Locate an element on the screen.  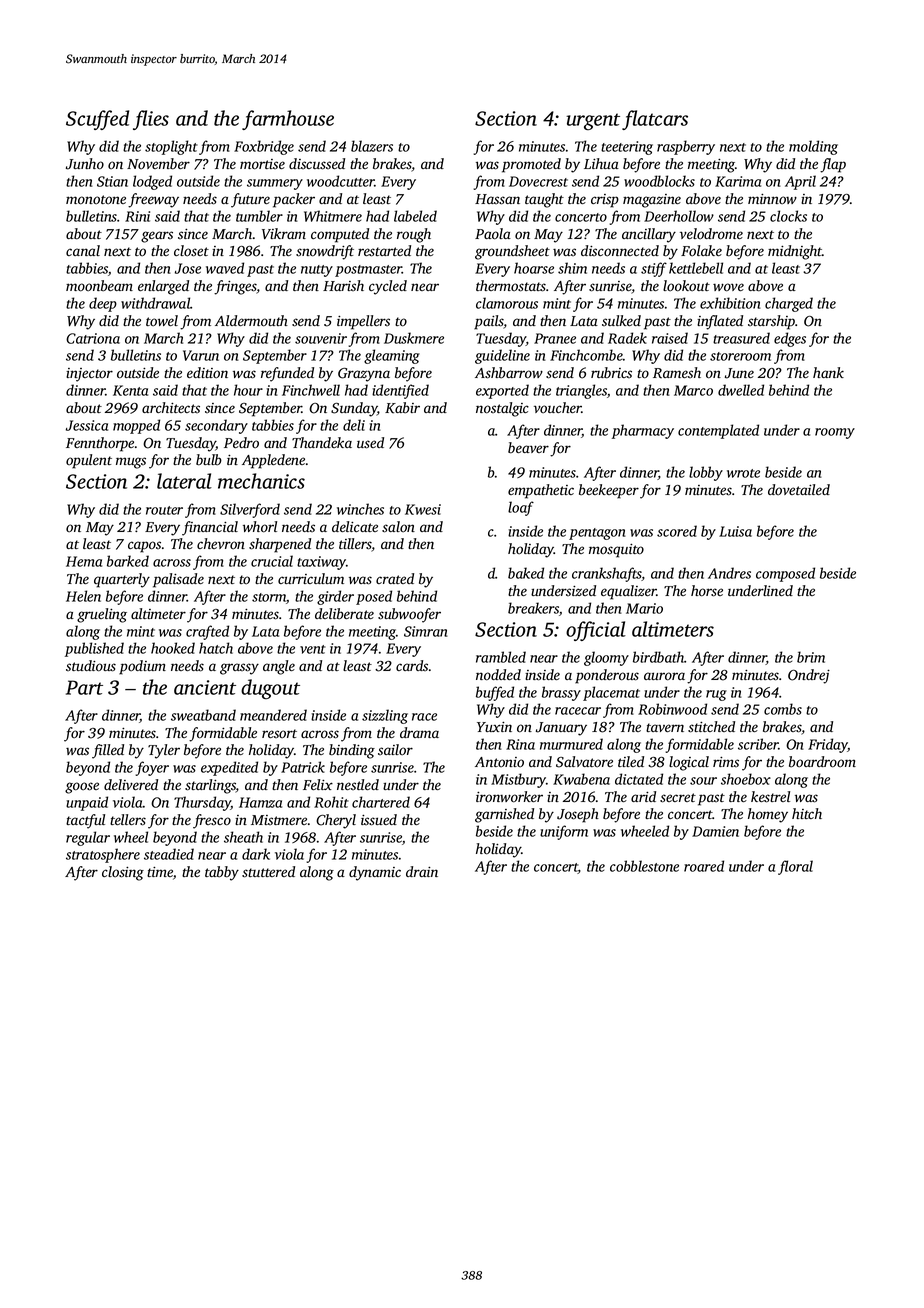
Ashbarrow is located at coordinates (509, 373).
